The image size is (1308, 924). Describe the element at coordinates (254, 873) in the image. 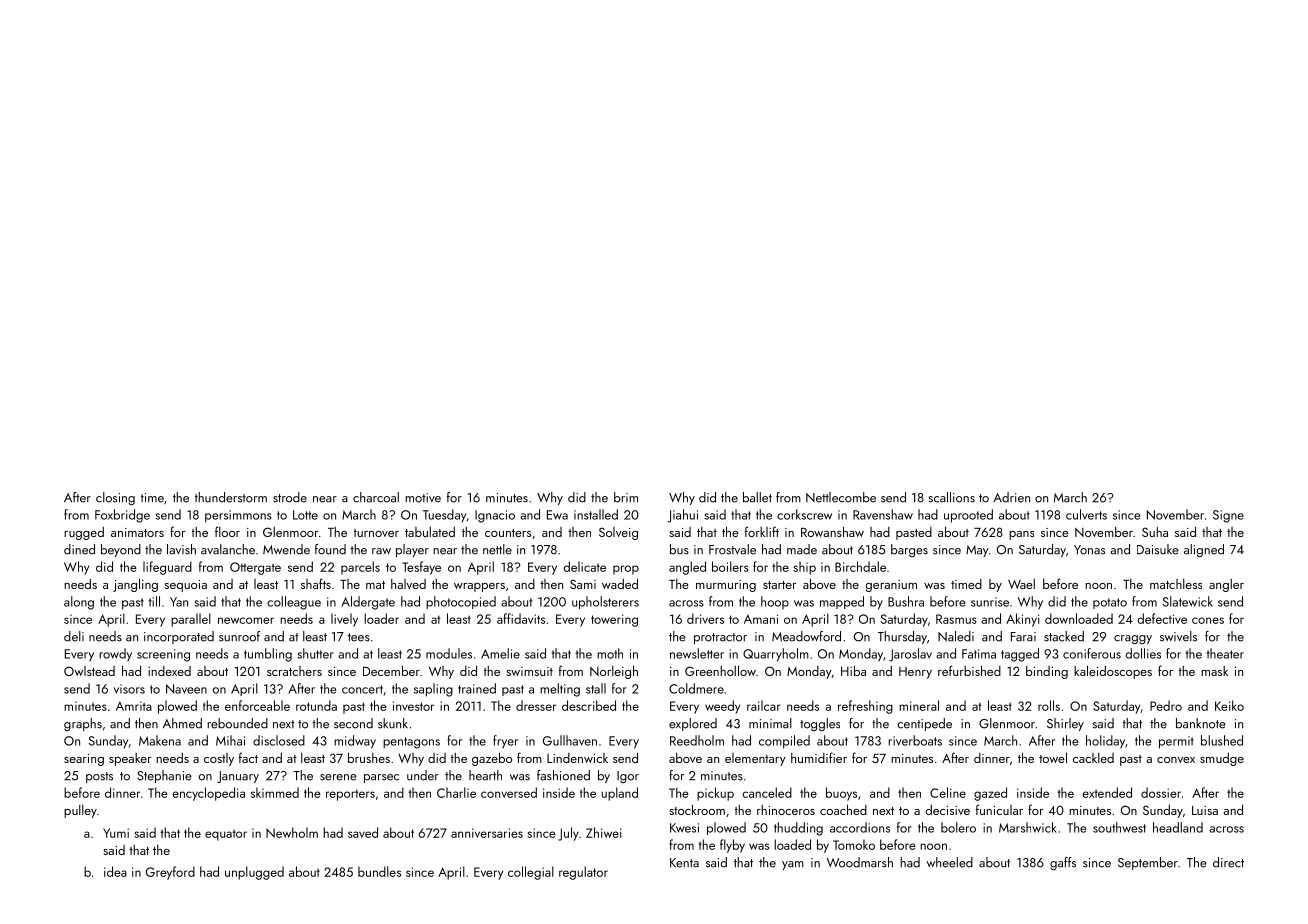

I see `unplugged` at that location.
